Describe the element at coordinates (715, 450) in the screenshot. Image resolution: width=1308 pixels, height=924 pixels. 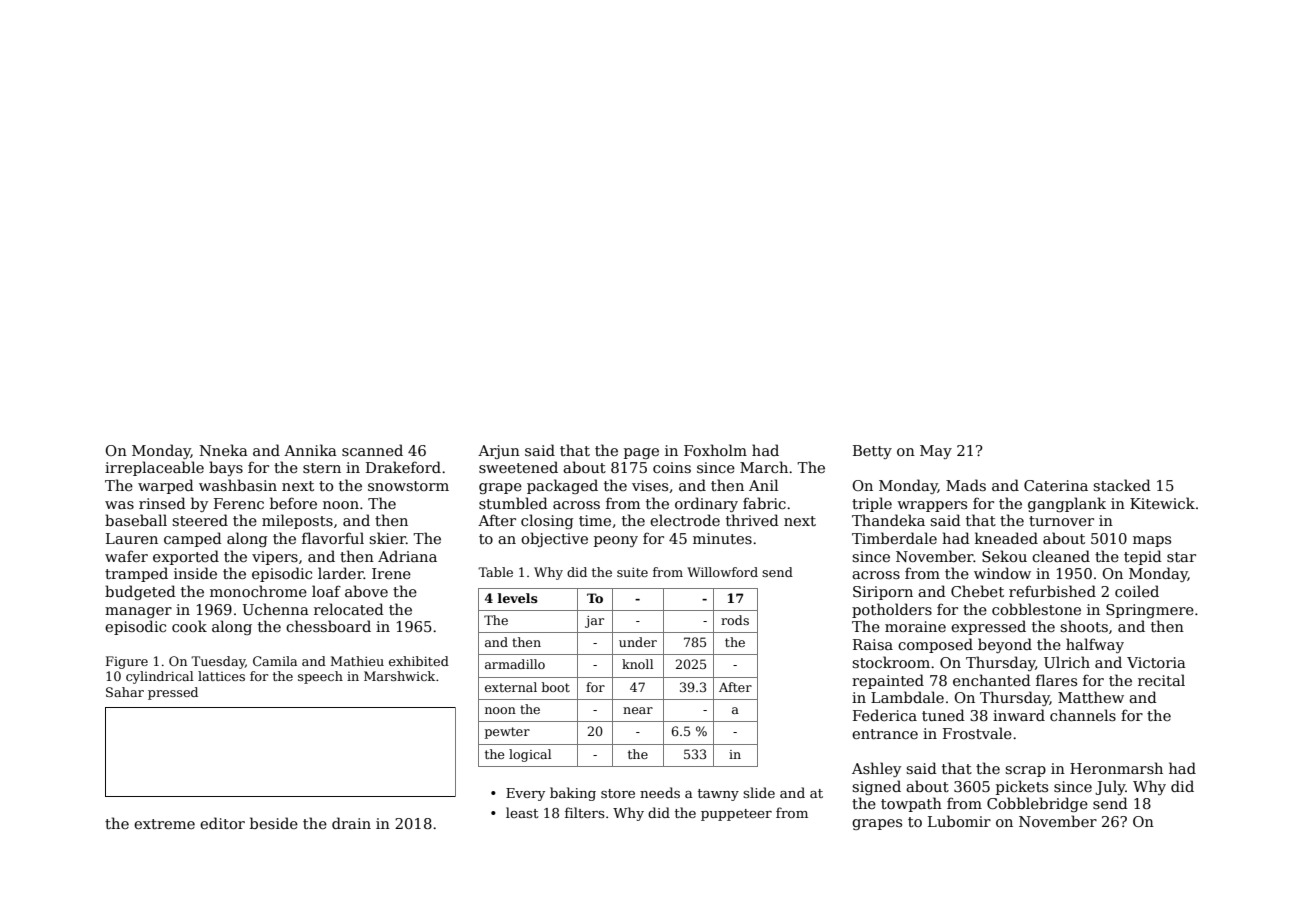
I see `Foxholm` at that location.
